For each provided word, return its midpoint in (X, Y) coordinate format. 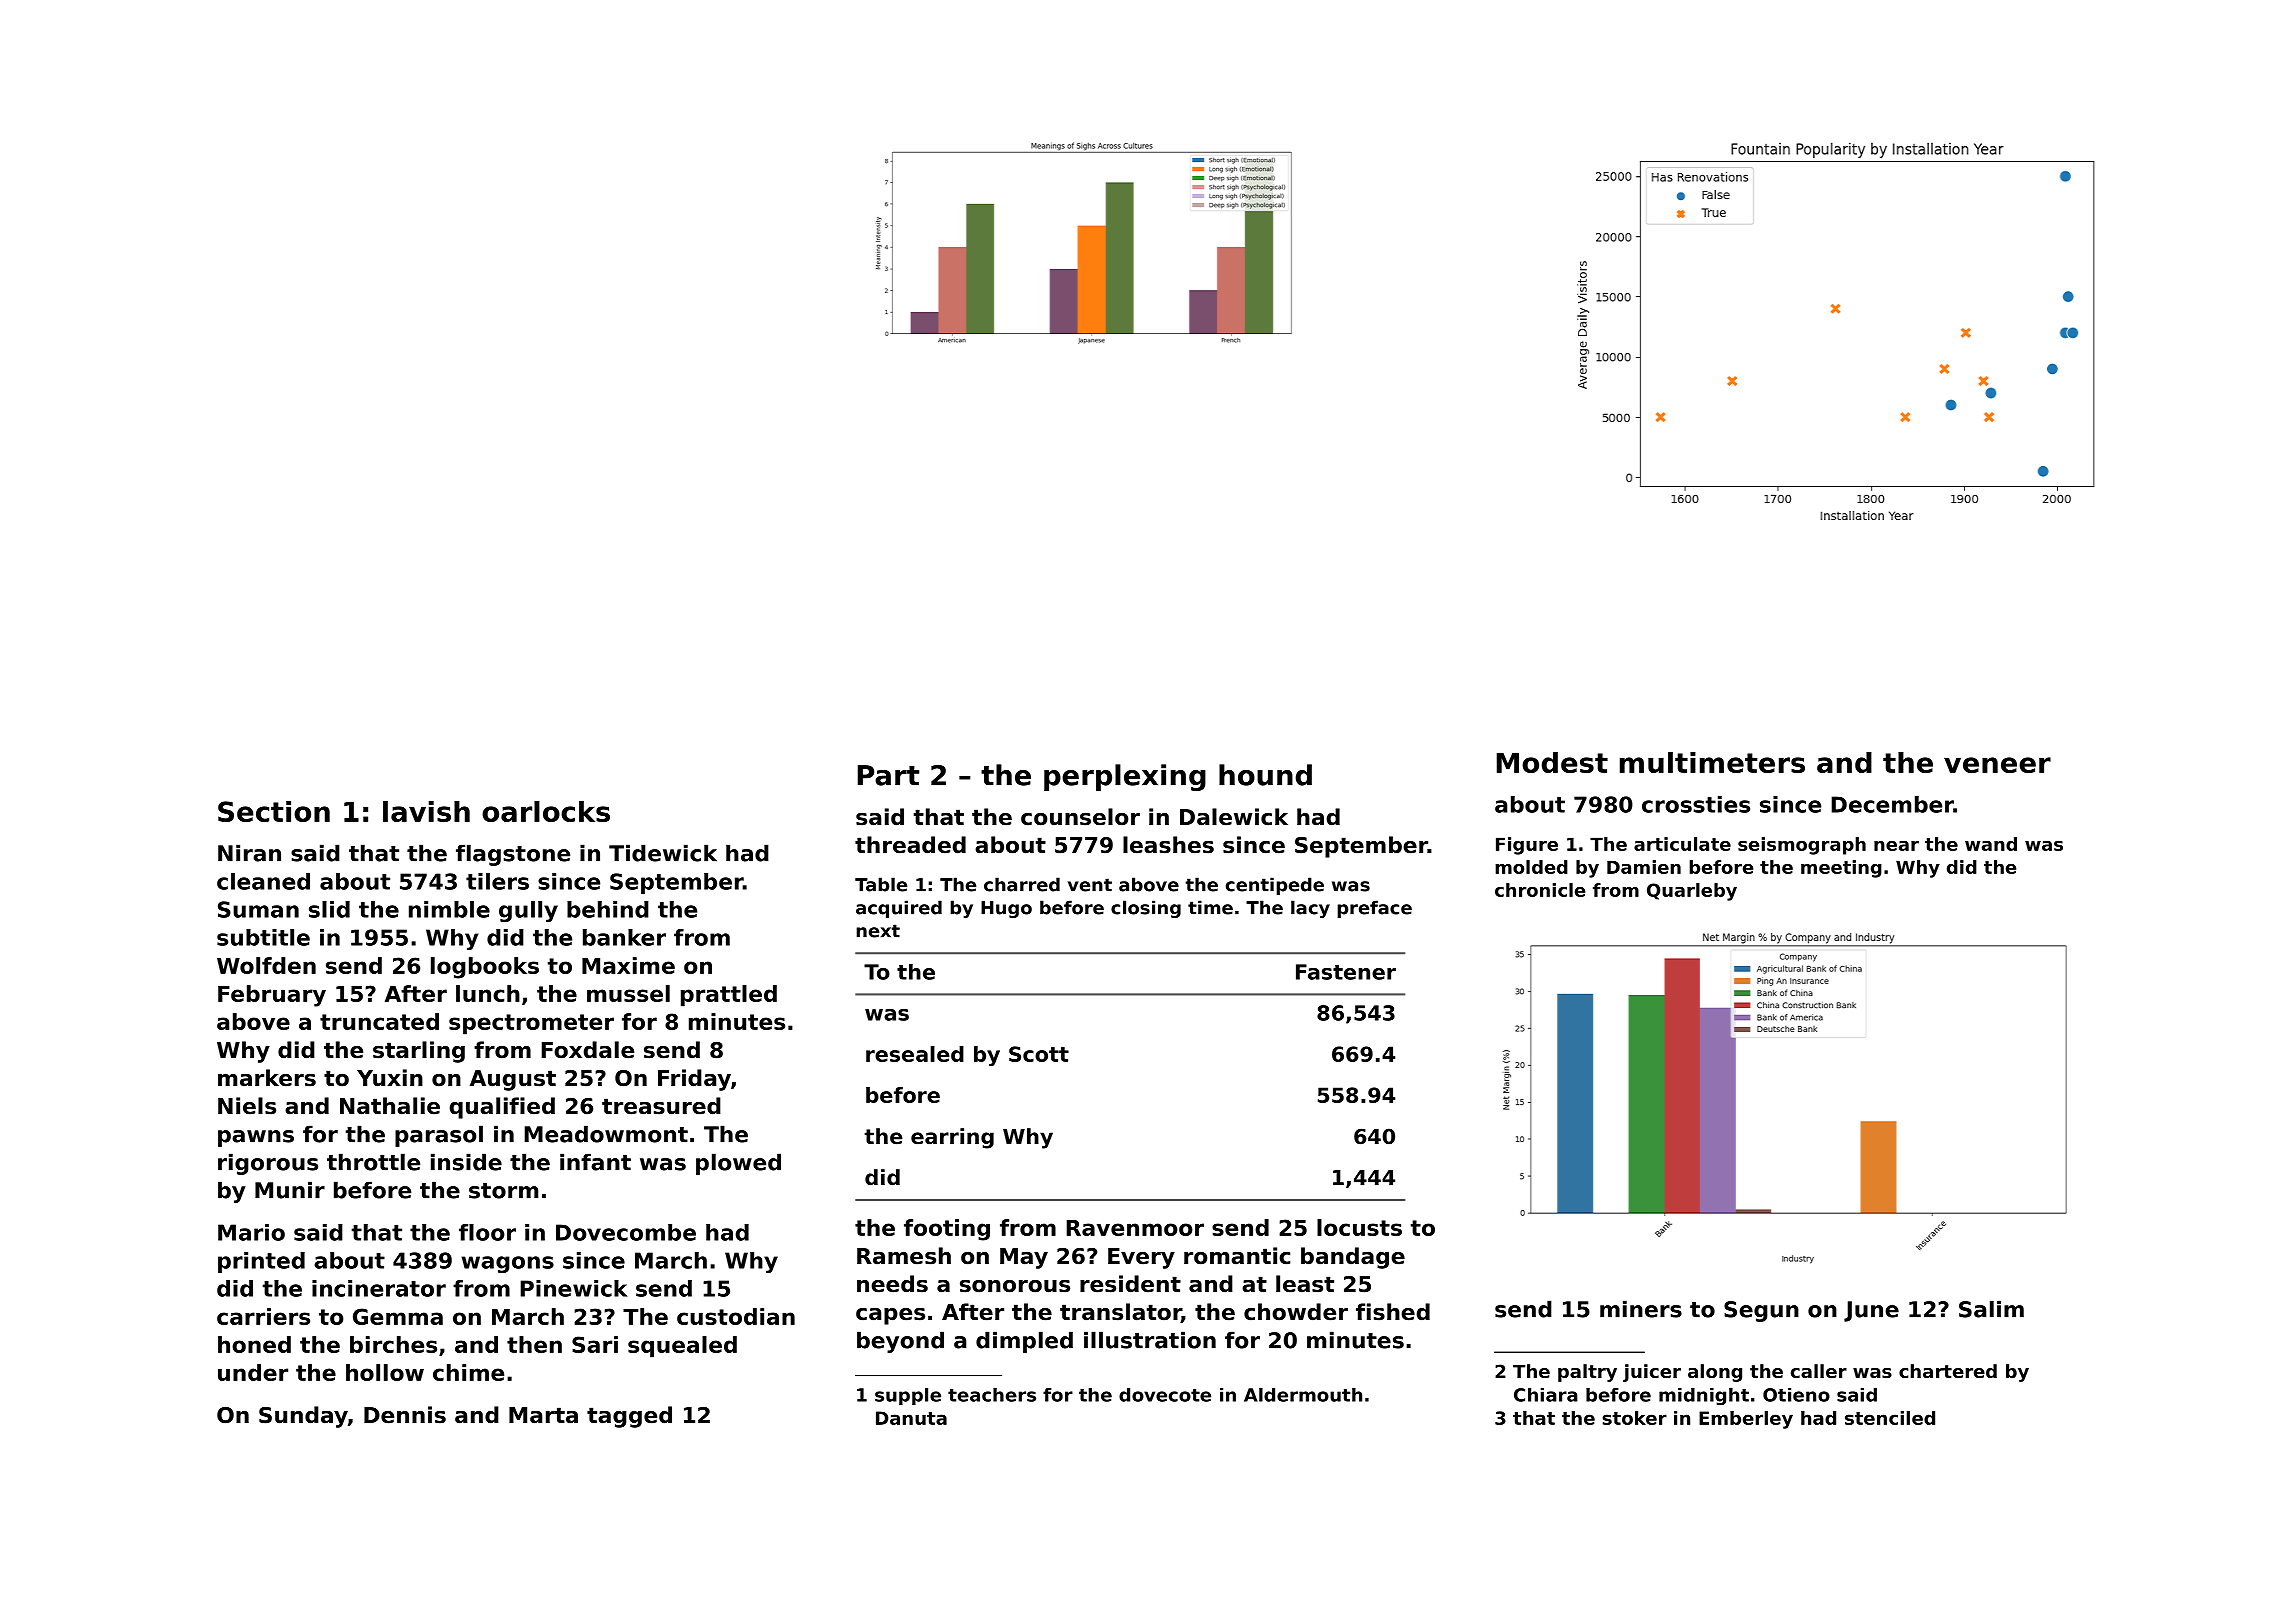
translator (1120, 1313)
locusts (1359, 1227)
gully (528, 911)
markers (267, 1078)
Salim (1991, 1309)
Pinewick (573, 1288)
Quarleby (1692, 892)
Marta (543, 1415)
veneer (1997, 765)
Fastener (1346, 972)
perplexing (1125, 777)
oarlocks (546, 811)
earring (952, 1138)
